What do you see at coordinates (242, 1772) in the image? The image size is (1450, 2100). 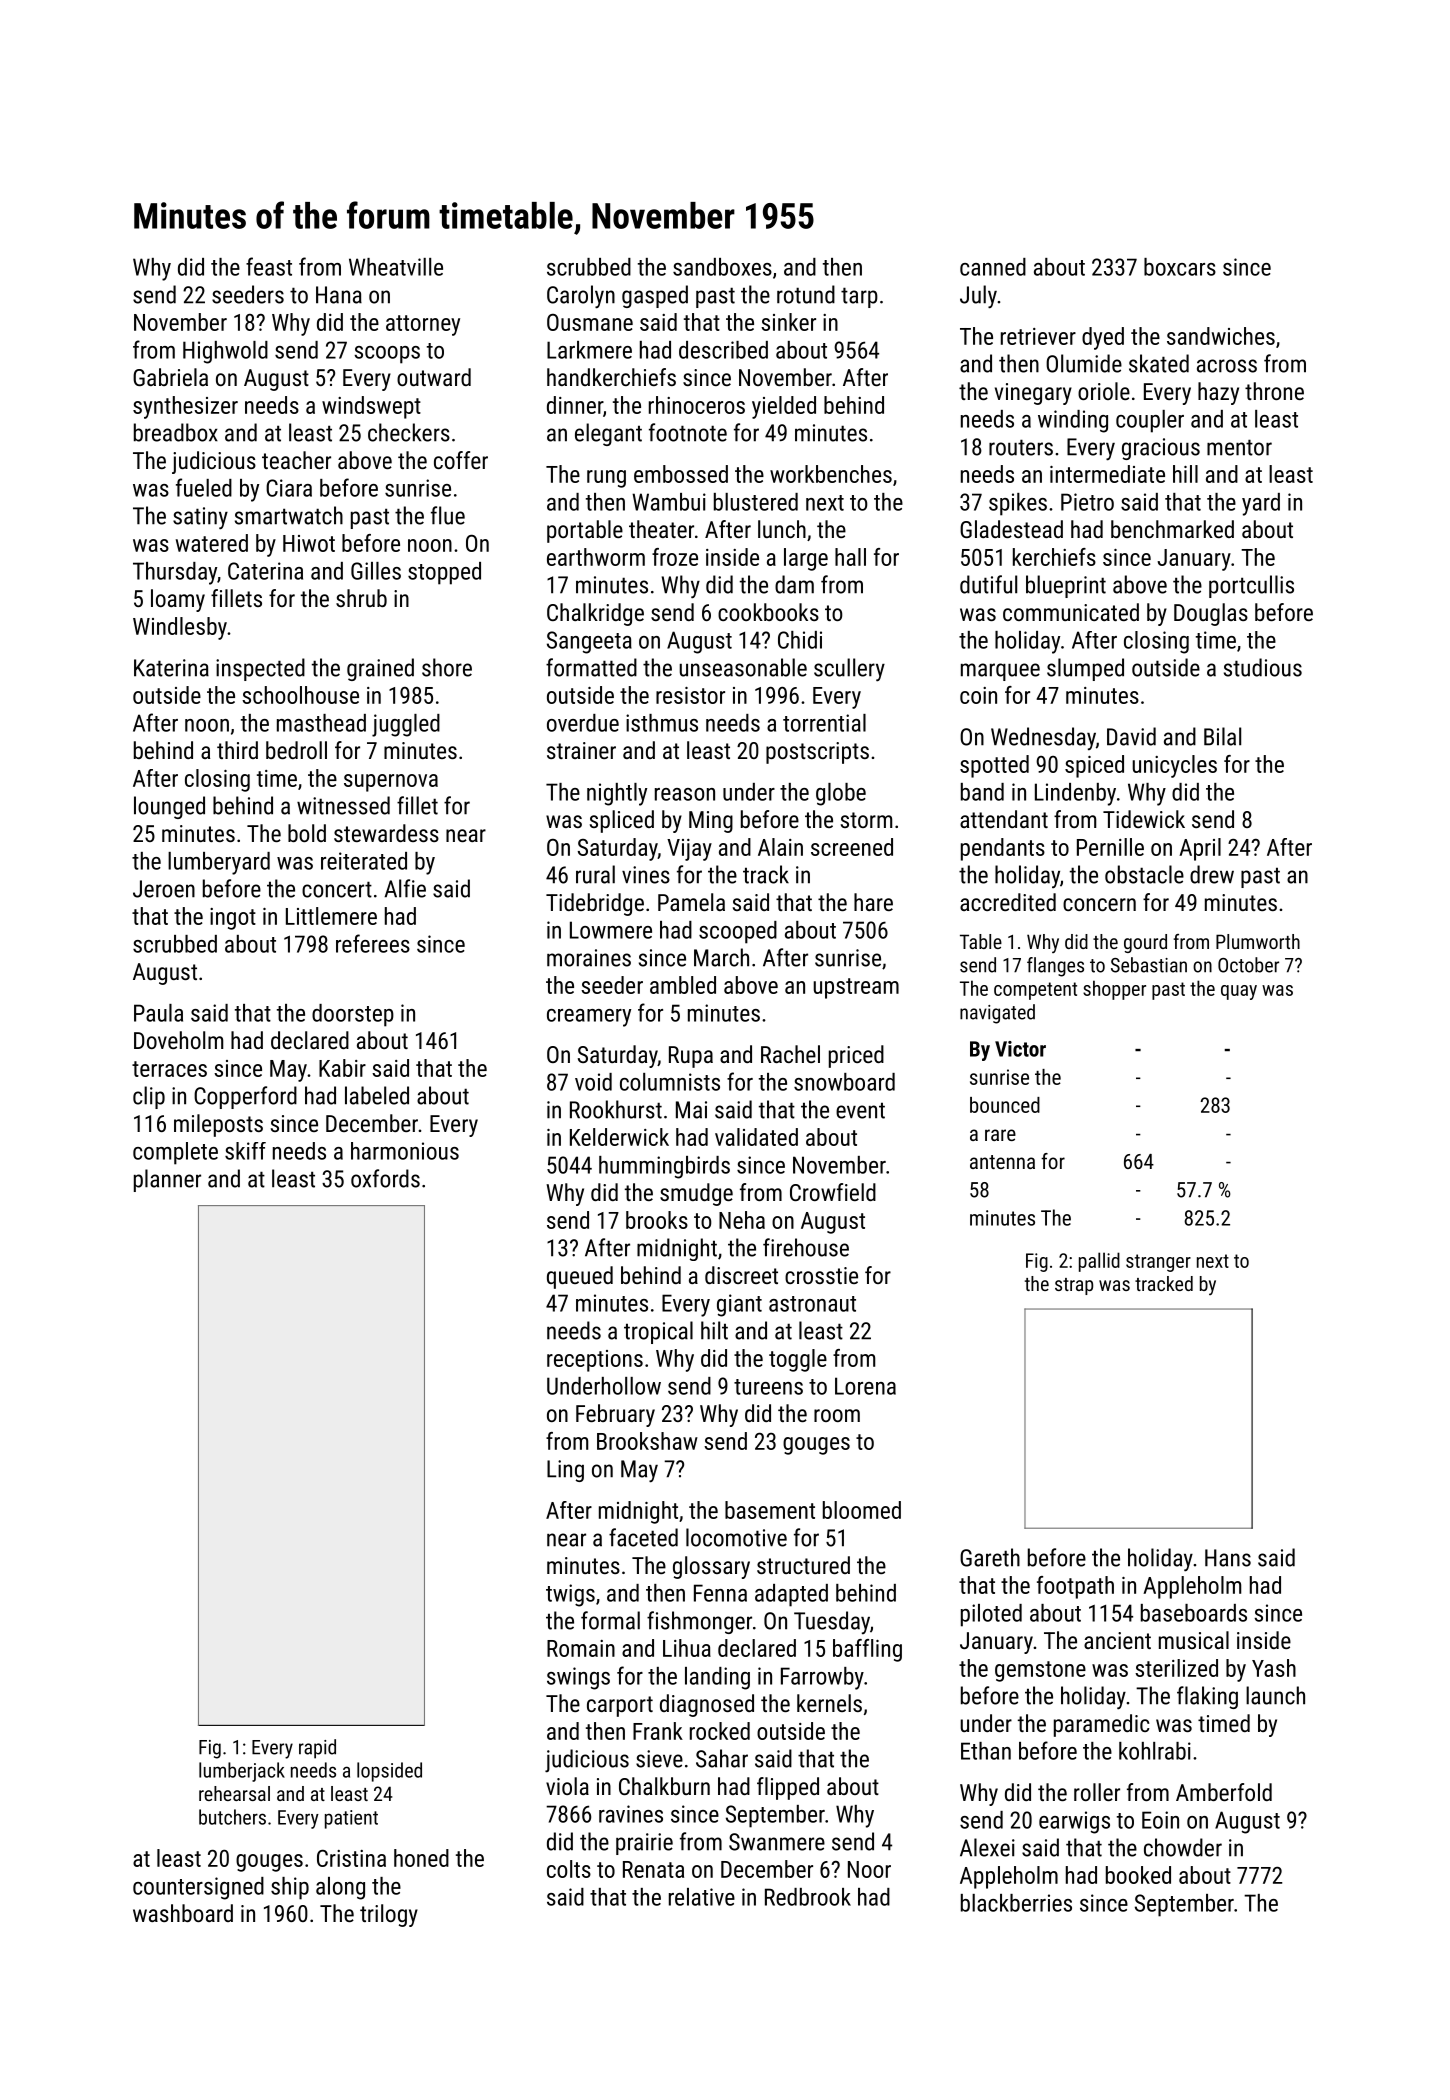 I see `lumberjack` at bounding box center [242, 1772].
